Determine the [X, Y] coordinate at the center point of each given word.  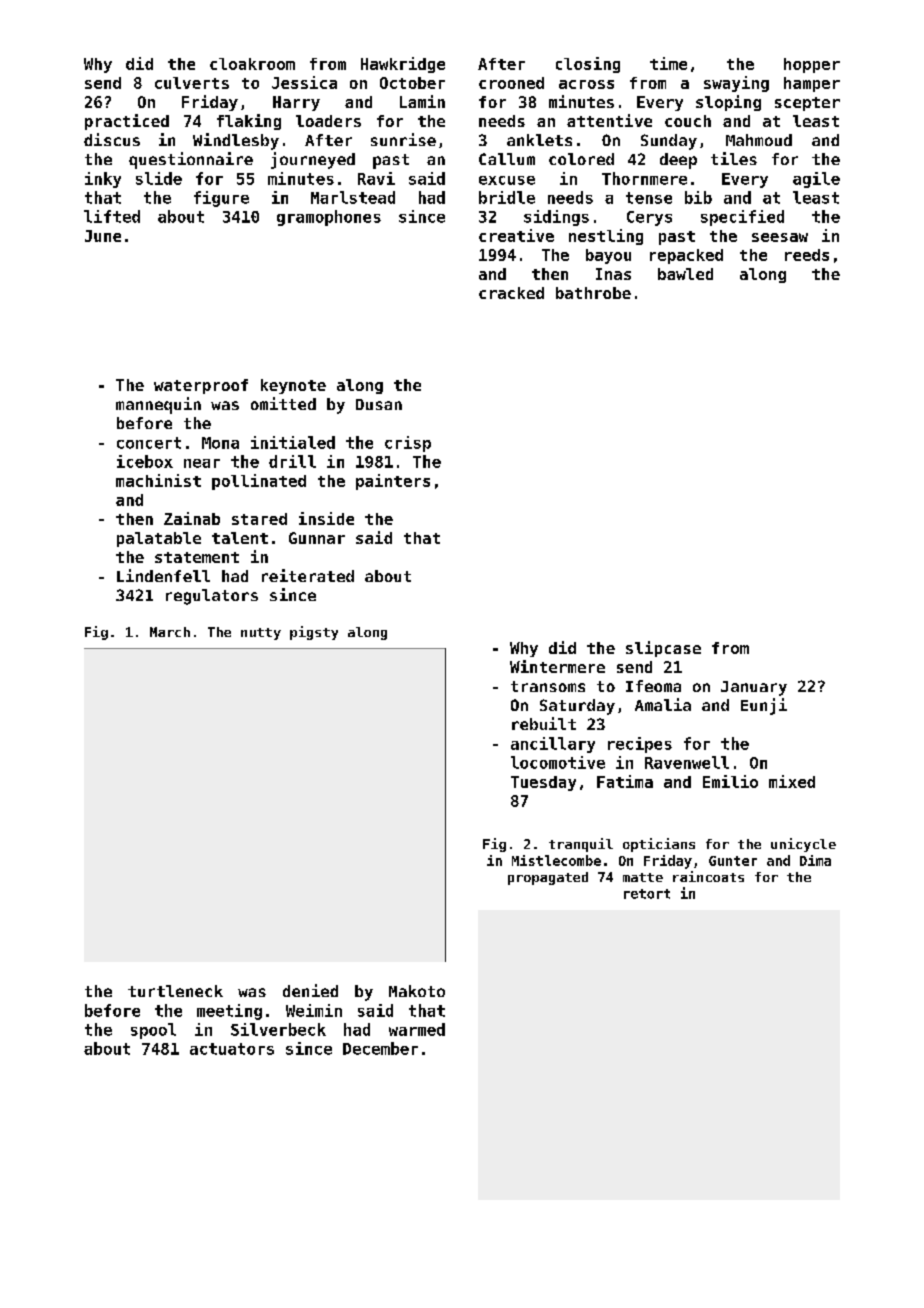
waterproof [201, 386]
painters [393, 482]
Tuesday [543, 783]
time [668, 63]
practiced [127, 122]
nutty [261, 634]
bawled [685, 274]
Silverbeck [278, 1029]
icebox [145, 461]
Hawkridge [403, 65]
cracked [511, 293]
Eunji [764, 706]
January [754, 688]
